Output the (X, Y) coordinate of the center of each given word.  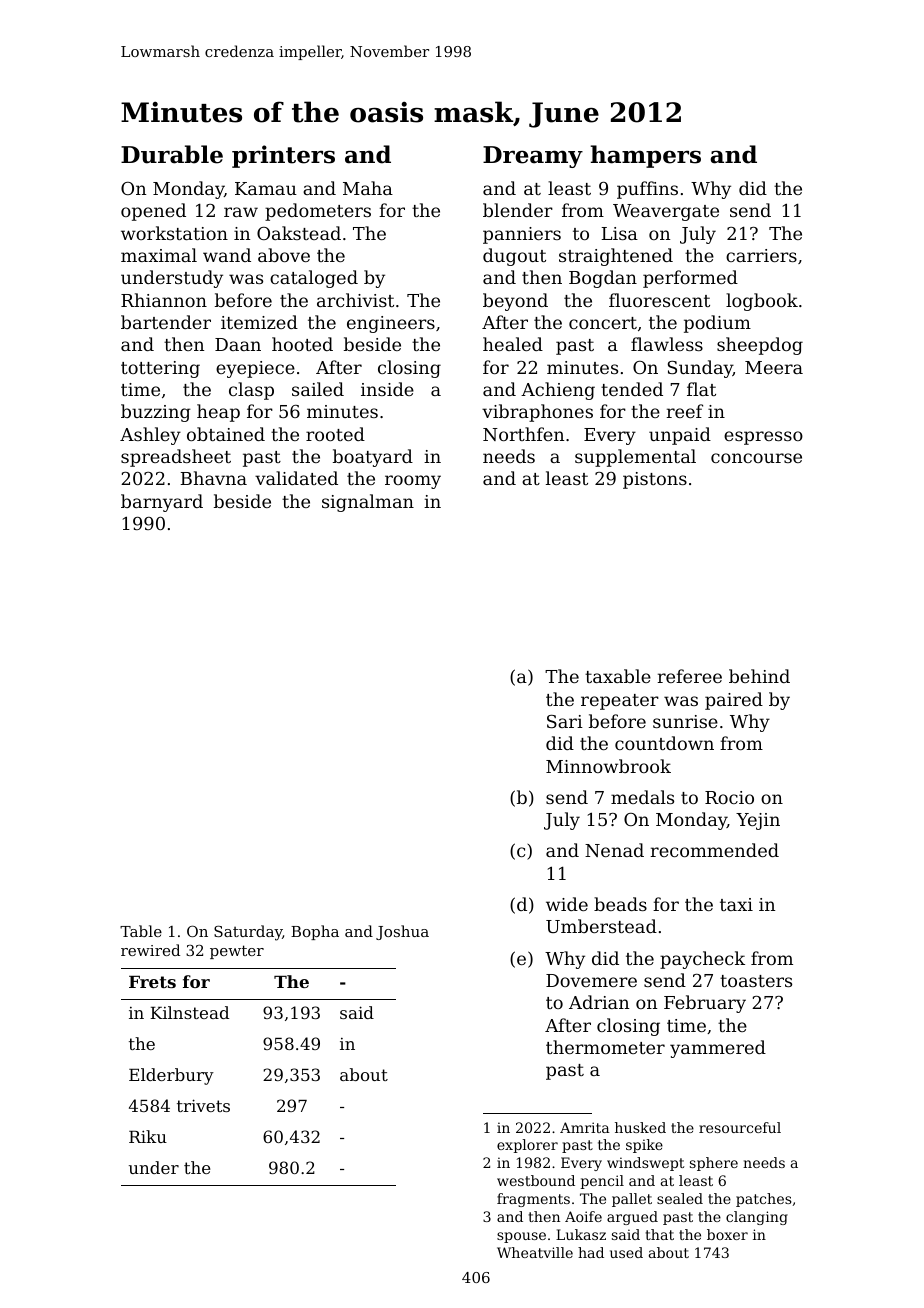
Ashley (150, 436)
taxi (736, 904)
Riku (148, 1136)
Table (141, 931)
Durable (172, 154)
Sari (565, 721)
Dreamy (533, 157)
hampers (646, 156)
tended (632, 389)
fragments (533, 1200)
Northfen (523, 434)
